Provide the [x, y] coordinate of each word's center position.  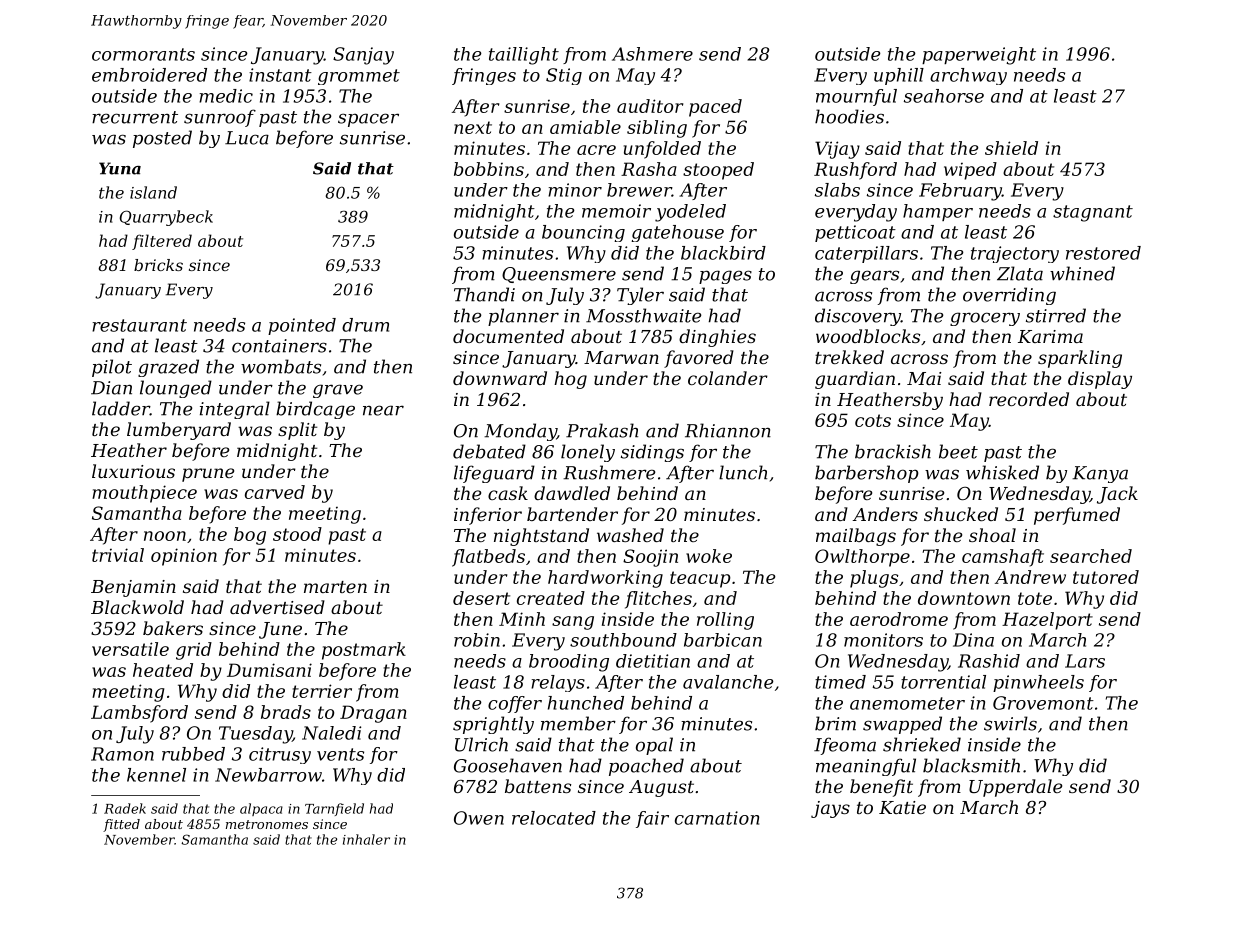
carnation [717, 818]
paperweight [979, 56]
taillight [524, 56]
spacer [368, 120]
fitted [121, 825]
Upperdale [1015, 788]
